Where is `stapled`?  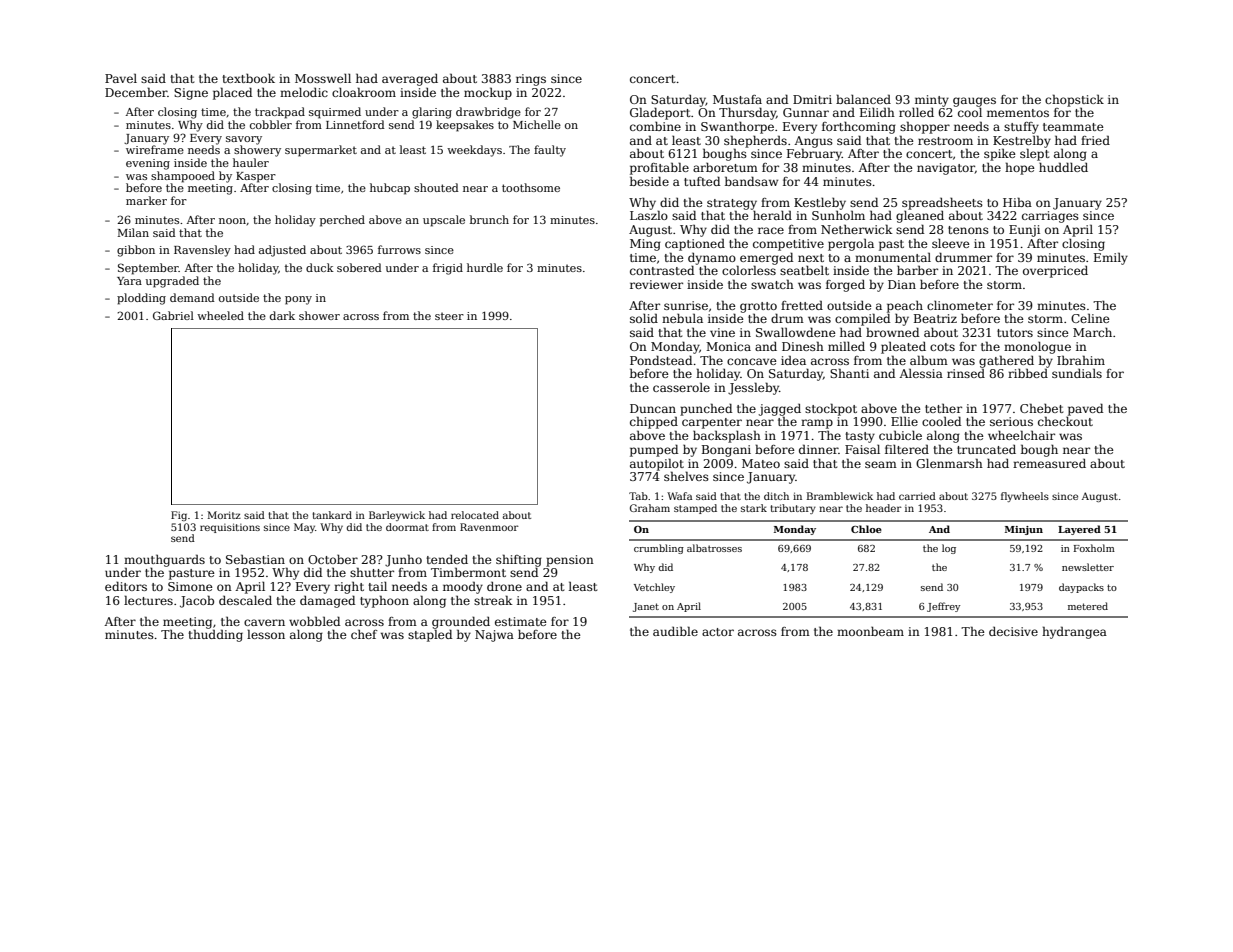 stapled is located at coordinates (430, 635).
